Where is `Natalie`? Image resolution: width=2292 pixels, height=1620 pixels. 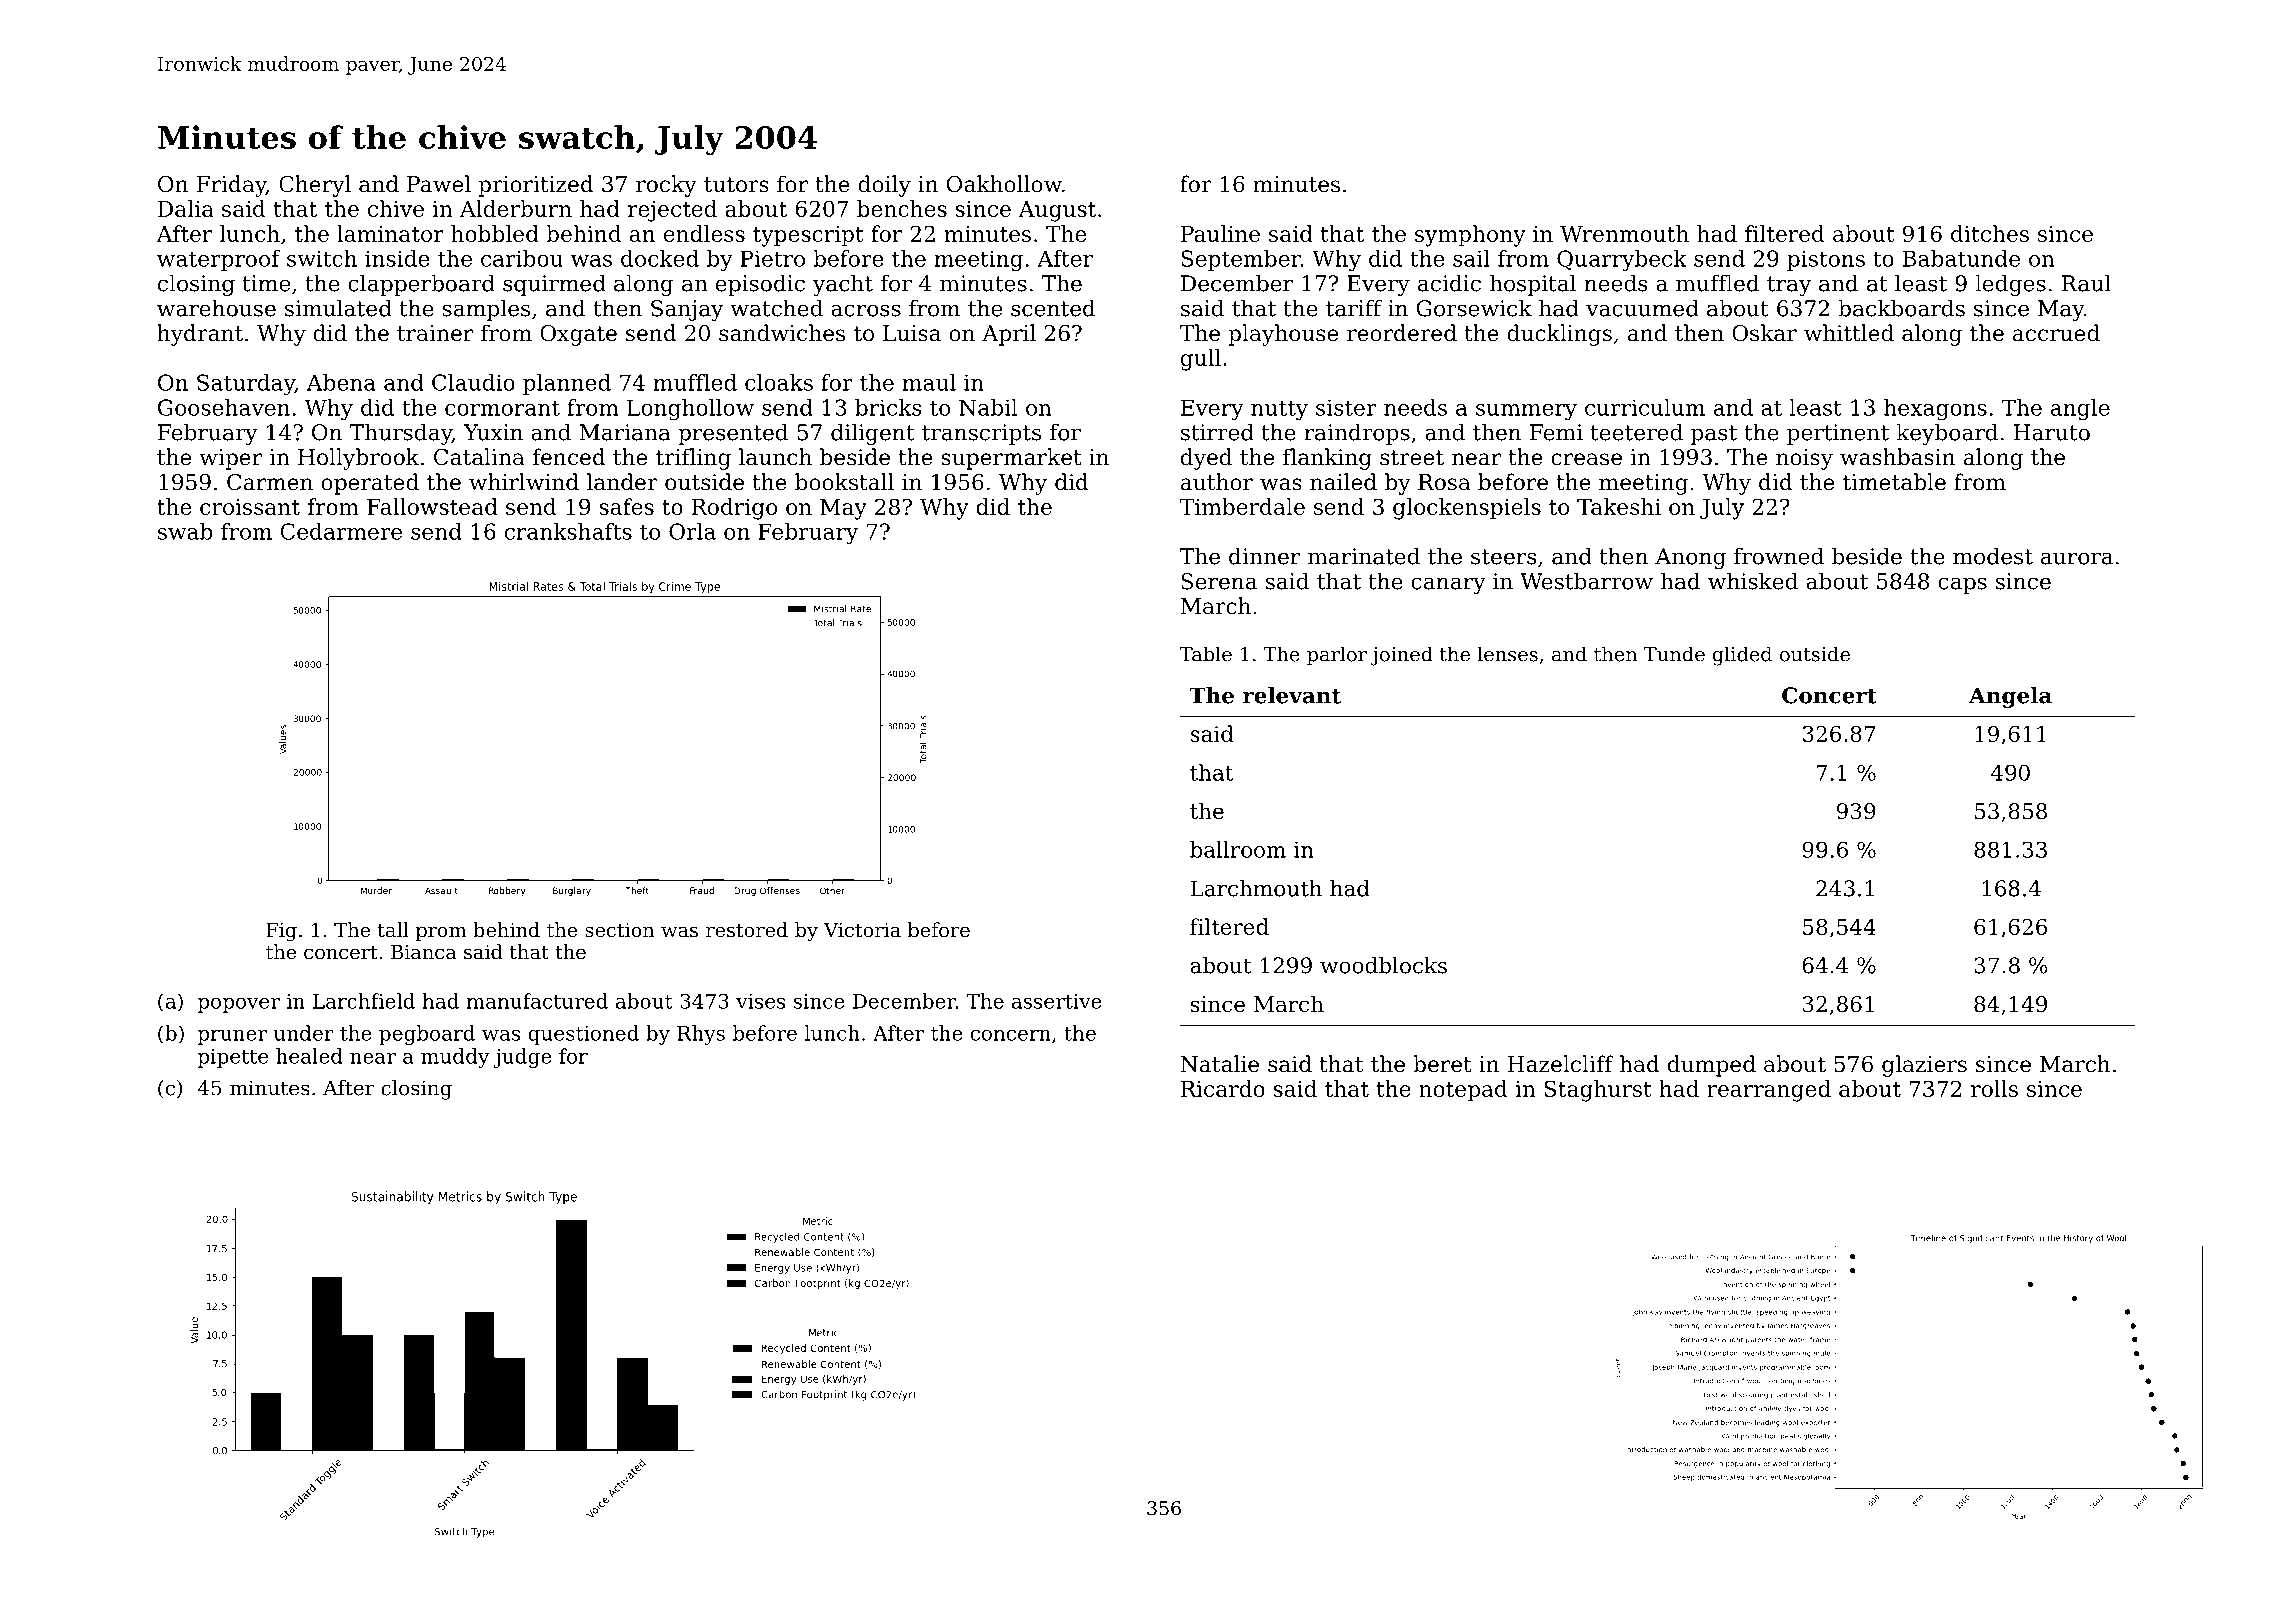 Natalie is located at coordinates (1220, 1064).
